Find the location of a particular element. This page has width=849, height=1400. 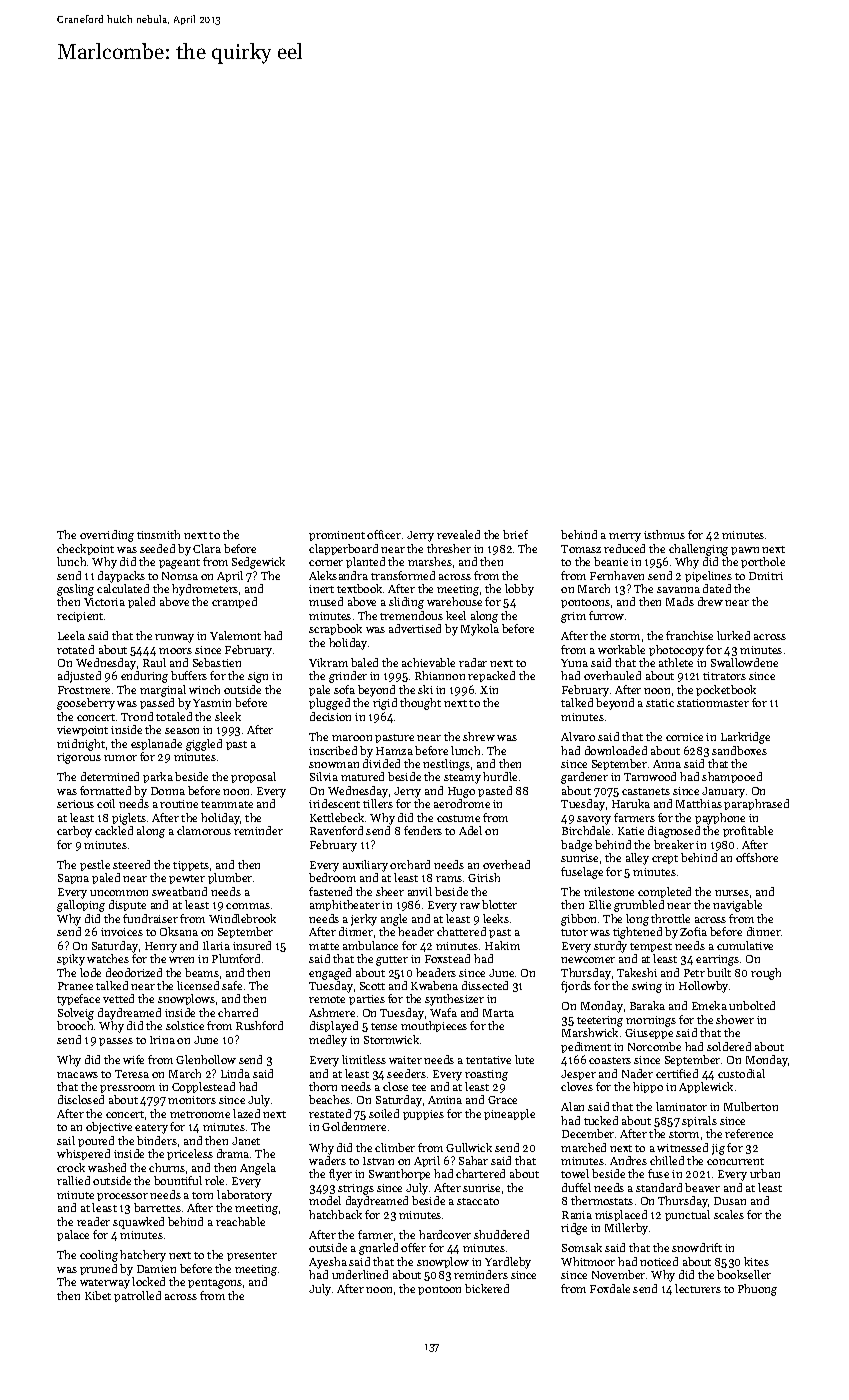

offshore is located at coordinates (757, 857).
